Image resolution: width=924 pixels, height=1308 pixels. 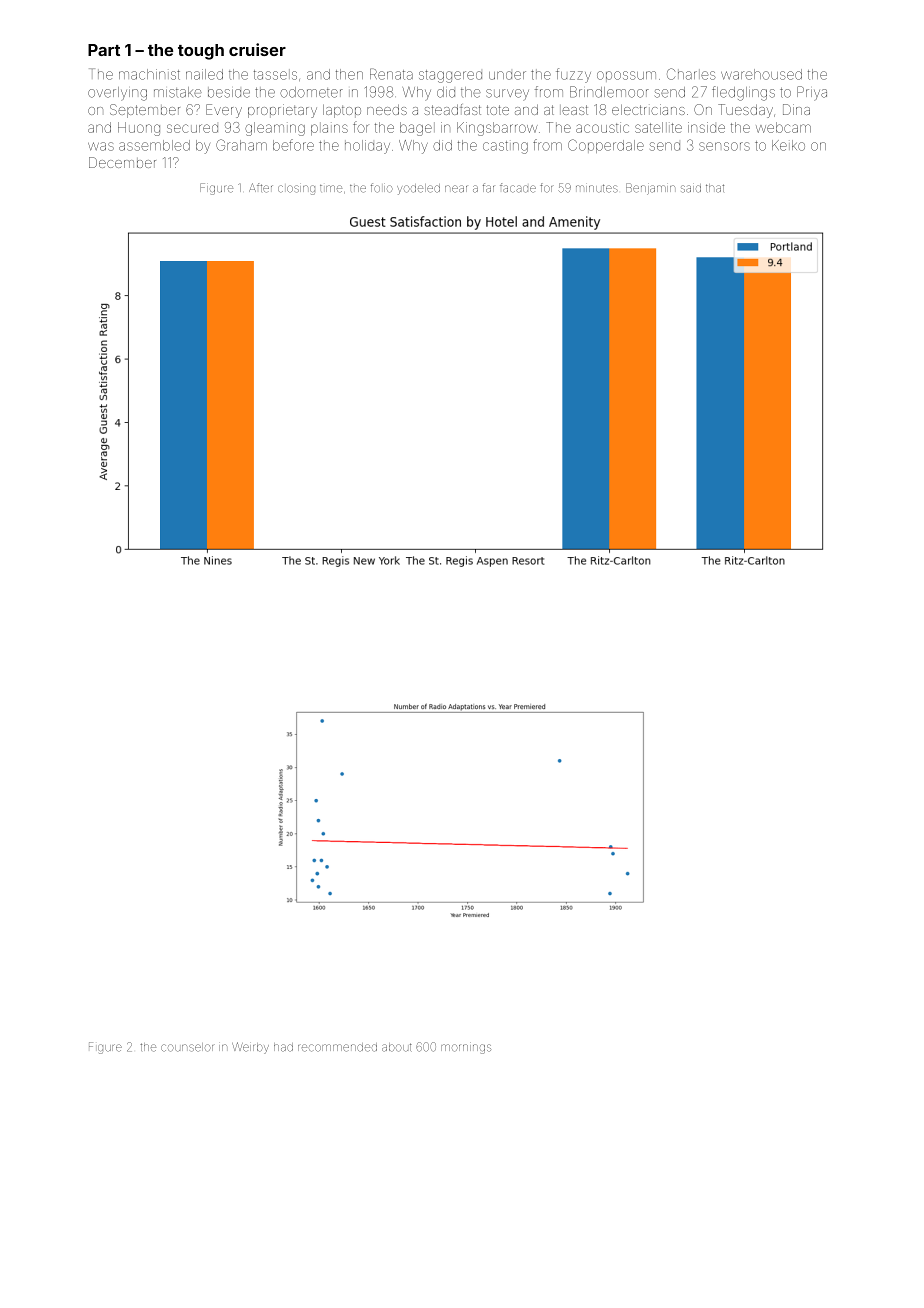 What do you see at coordinates (466, 1049) in the screenshot?
I see `mornings` at bounding box center [466, 1049].
